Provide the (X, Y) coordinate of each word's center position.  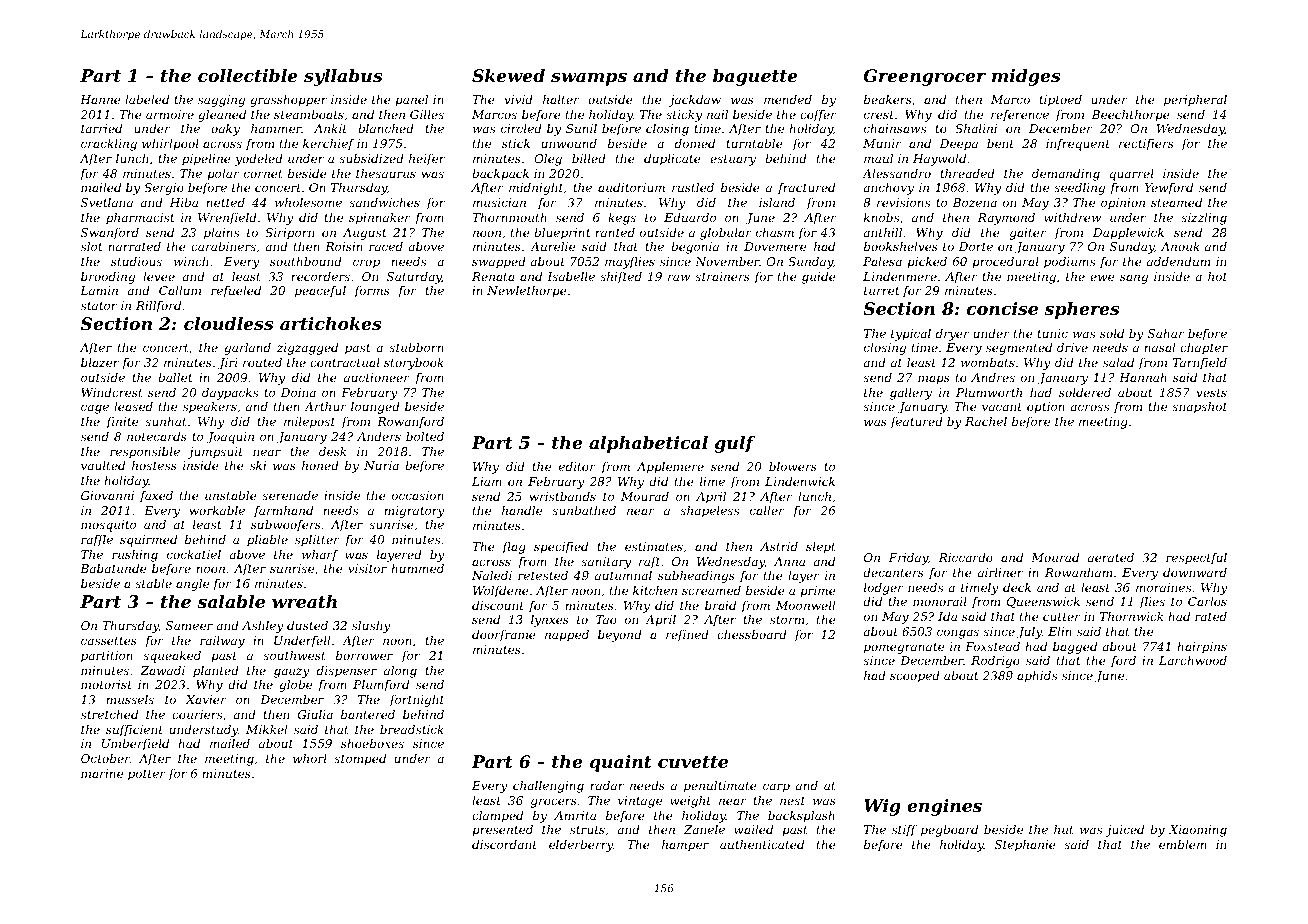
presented (502, 831)
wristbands (563, 496)
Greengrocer (925, 77)
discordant (504, 844)
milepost (309, 423)
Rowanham (1078, 572)
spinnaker (379, 219)
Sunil (581, 128)
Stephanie (1025, 846)
